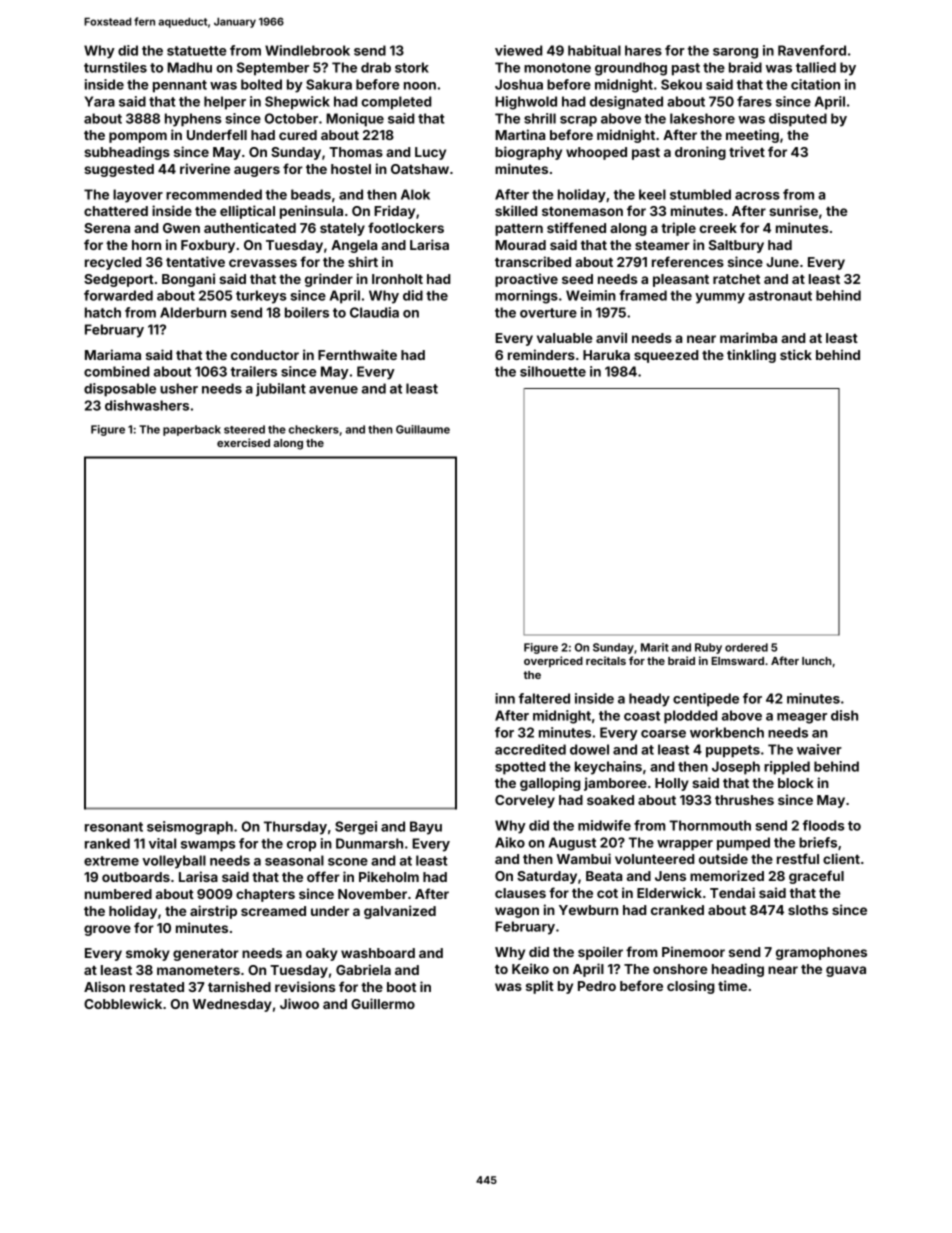 The height and width of the screenshot is (1233, 952). What do you see at coordinates (123, 1003) in the screenshot?
I see `Cobblewick` at bounding box center [123, 1003].
